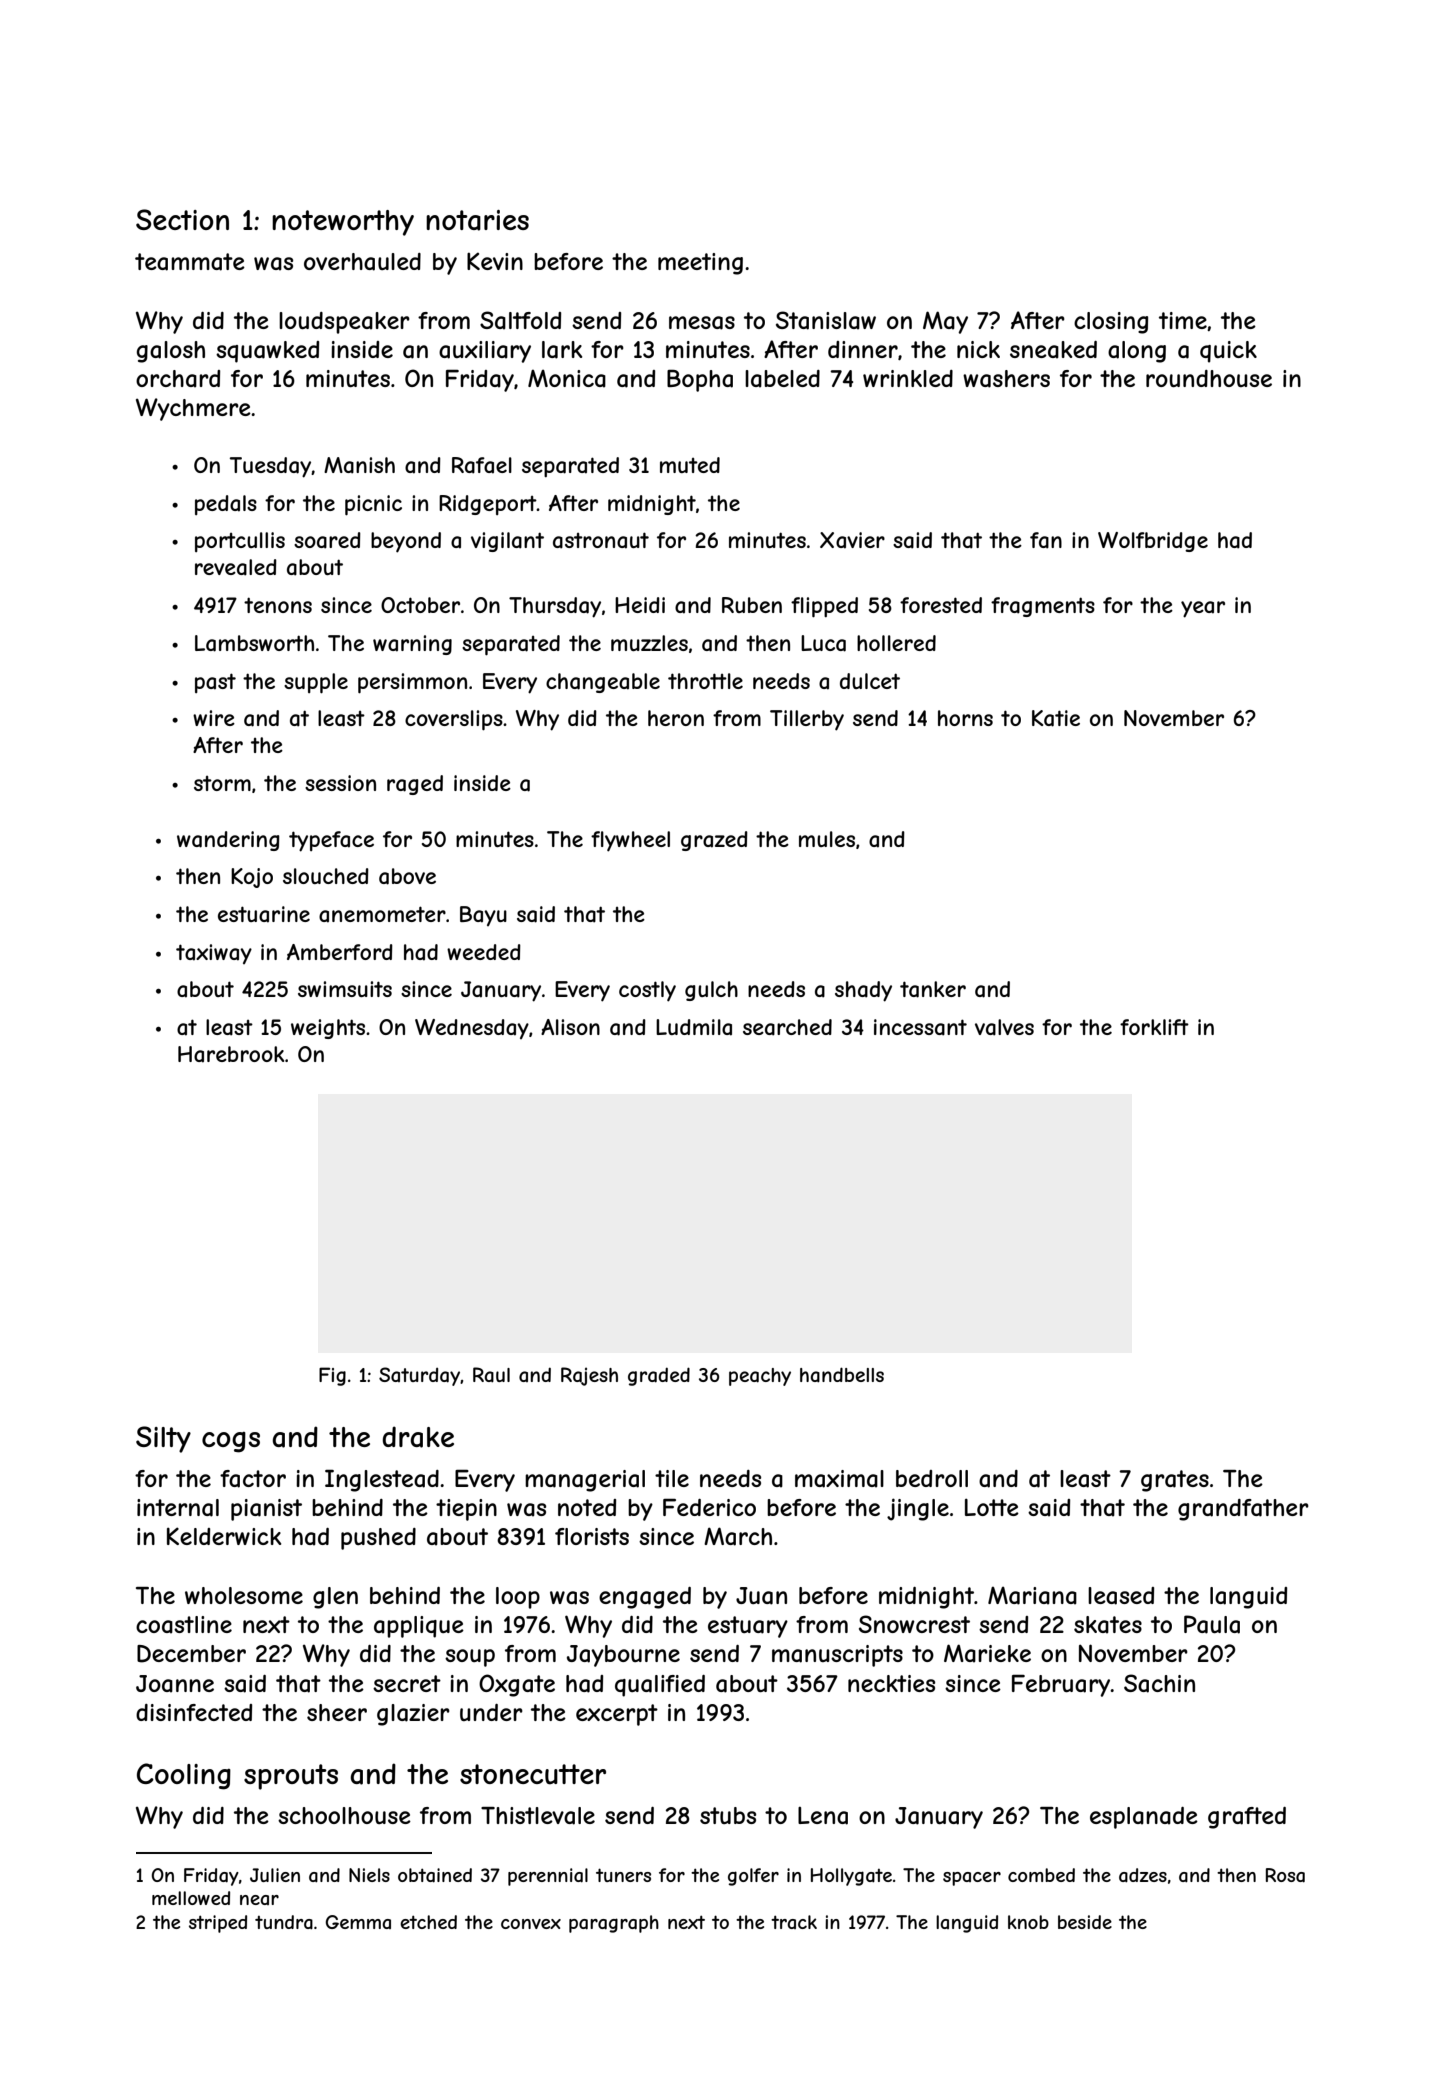 This page has height=2100, width=1450. What do you see at coordinates (945, 322) in the page?
I see `May` at bounding box center [945, 322].
